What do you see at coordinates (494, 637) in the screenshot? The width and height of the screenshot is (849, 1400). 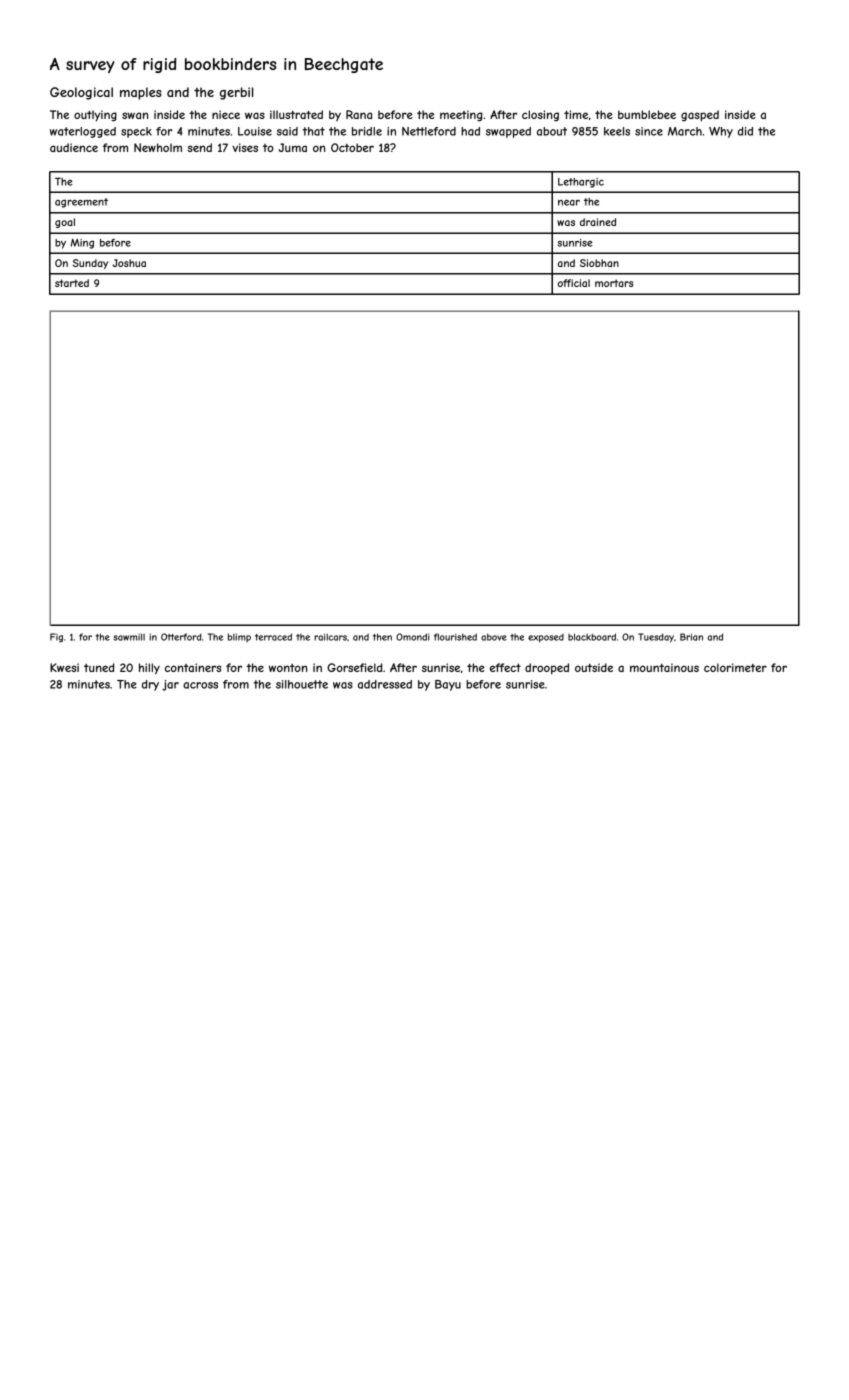 I see `above` at bounding box center [494, 637].
